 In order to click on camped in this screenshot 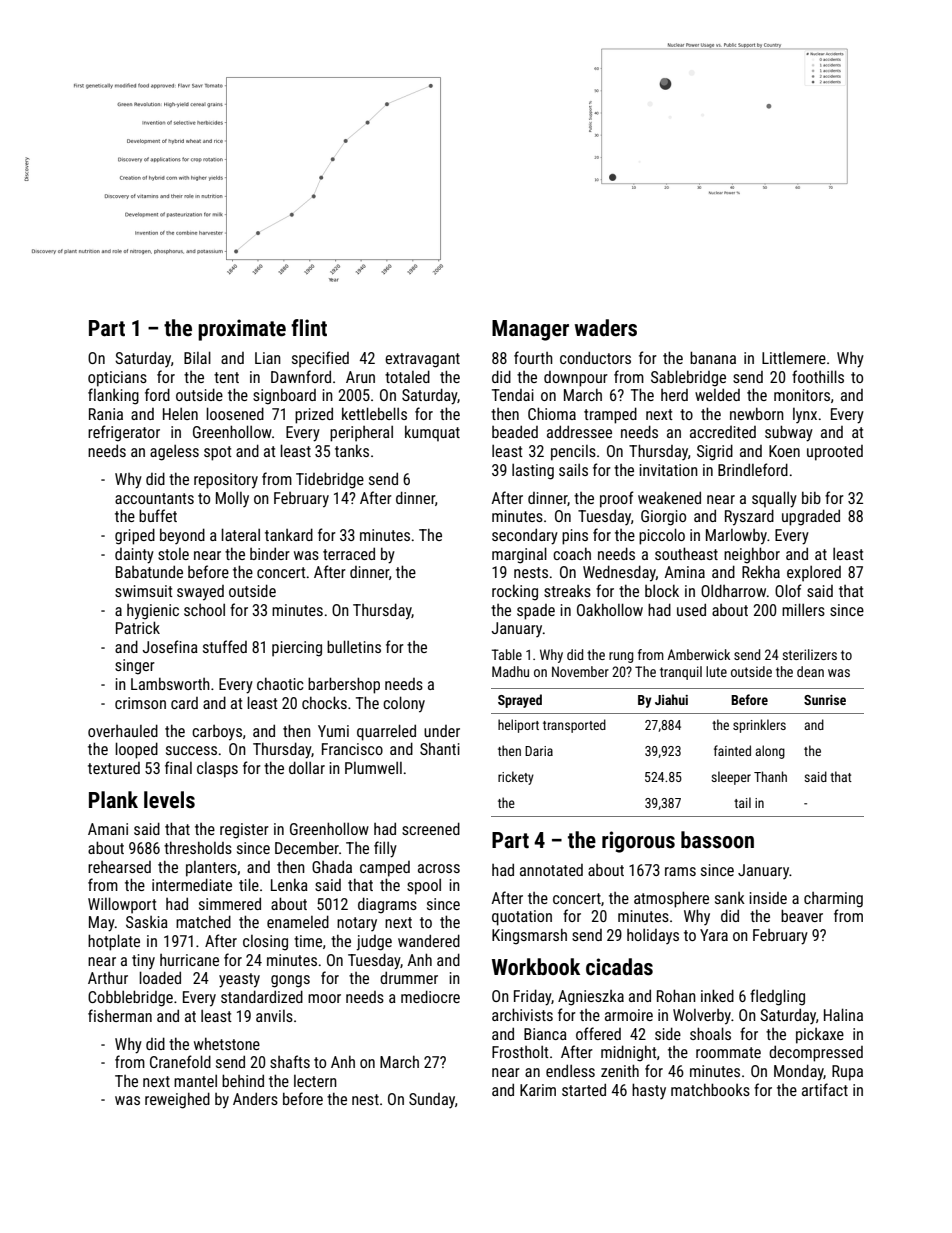, I will do `click(385, 869)`.
